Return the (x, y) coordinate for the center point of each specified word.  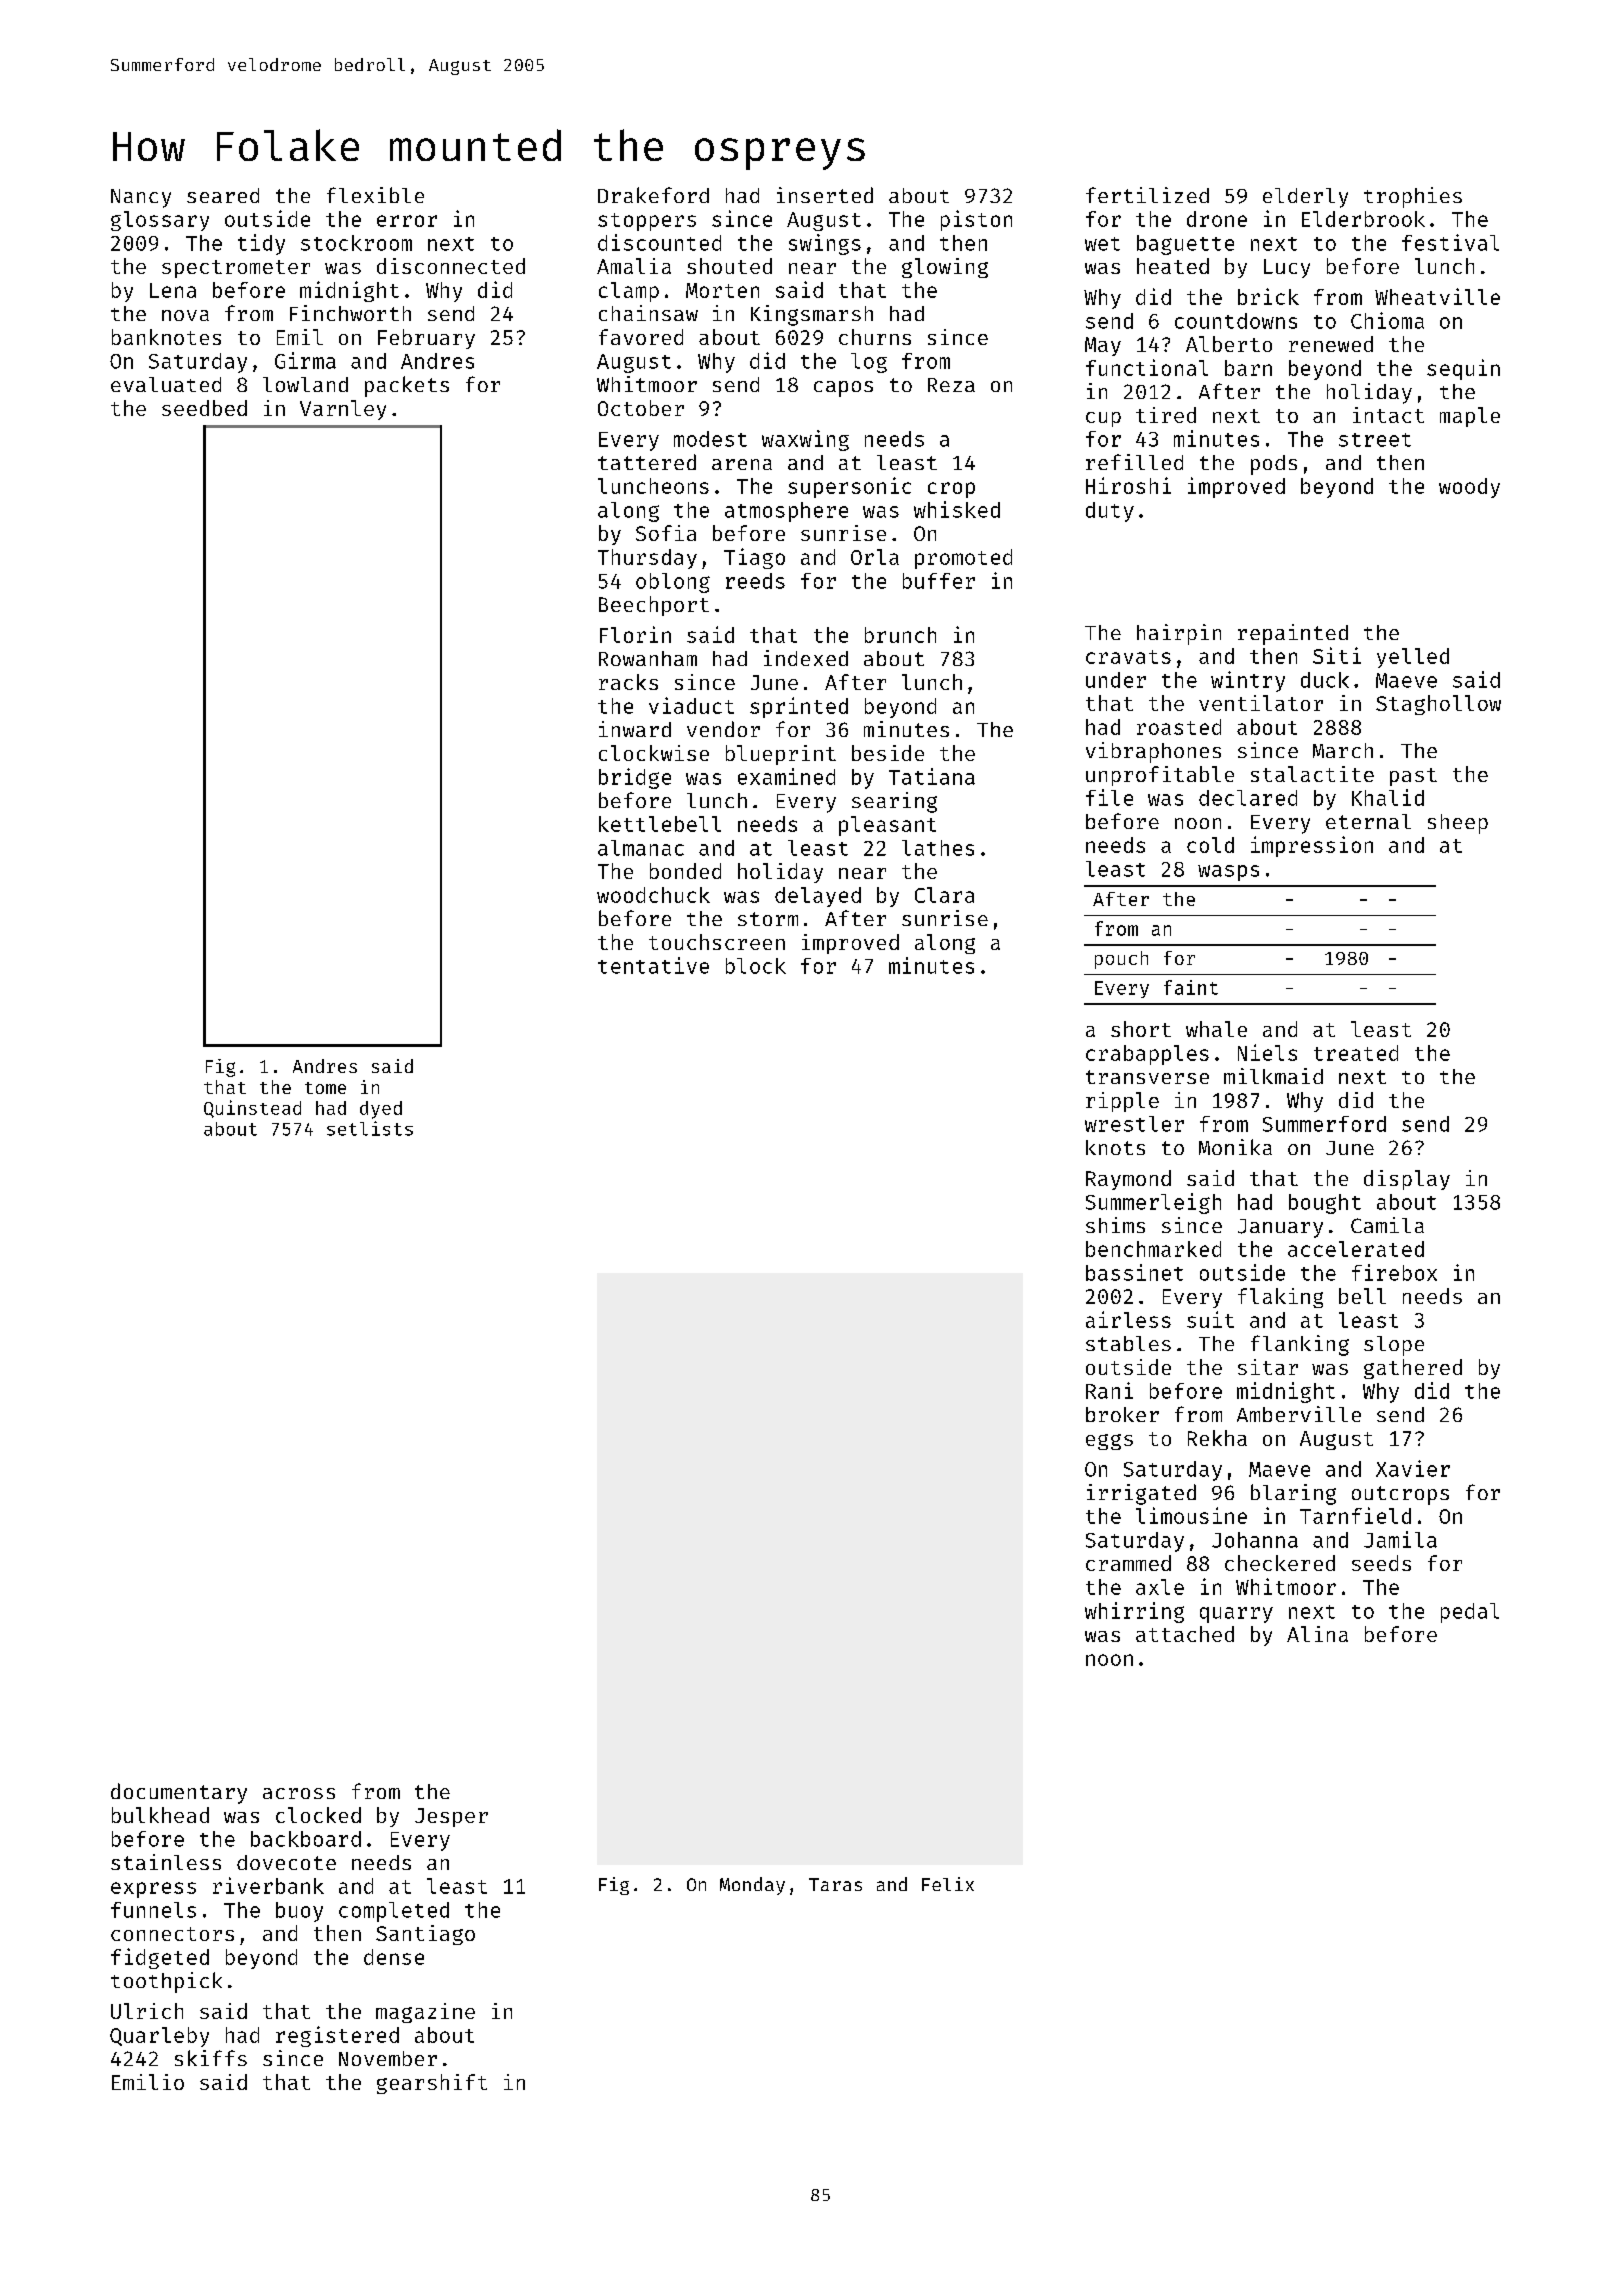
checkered (1280, 1563)
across (299, 1793)
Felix (948, 1884)
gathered (1413, 1369)
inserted (825, 195)
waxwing (805, 440)
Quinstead (252, 1109)
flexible (375, 195)
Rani (1109, 1390)
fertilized (1147, 195)
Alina (1317, 1634)
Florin (635, 634)
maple (1470, 417)
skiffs (211, 2058)
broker (1122, 1414)
